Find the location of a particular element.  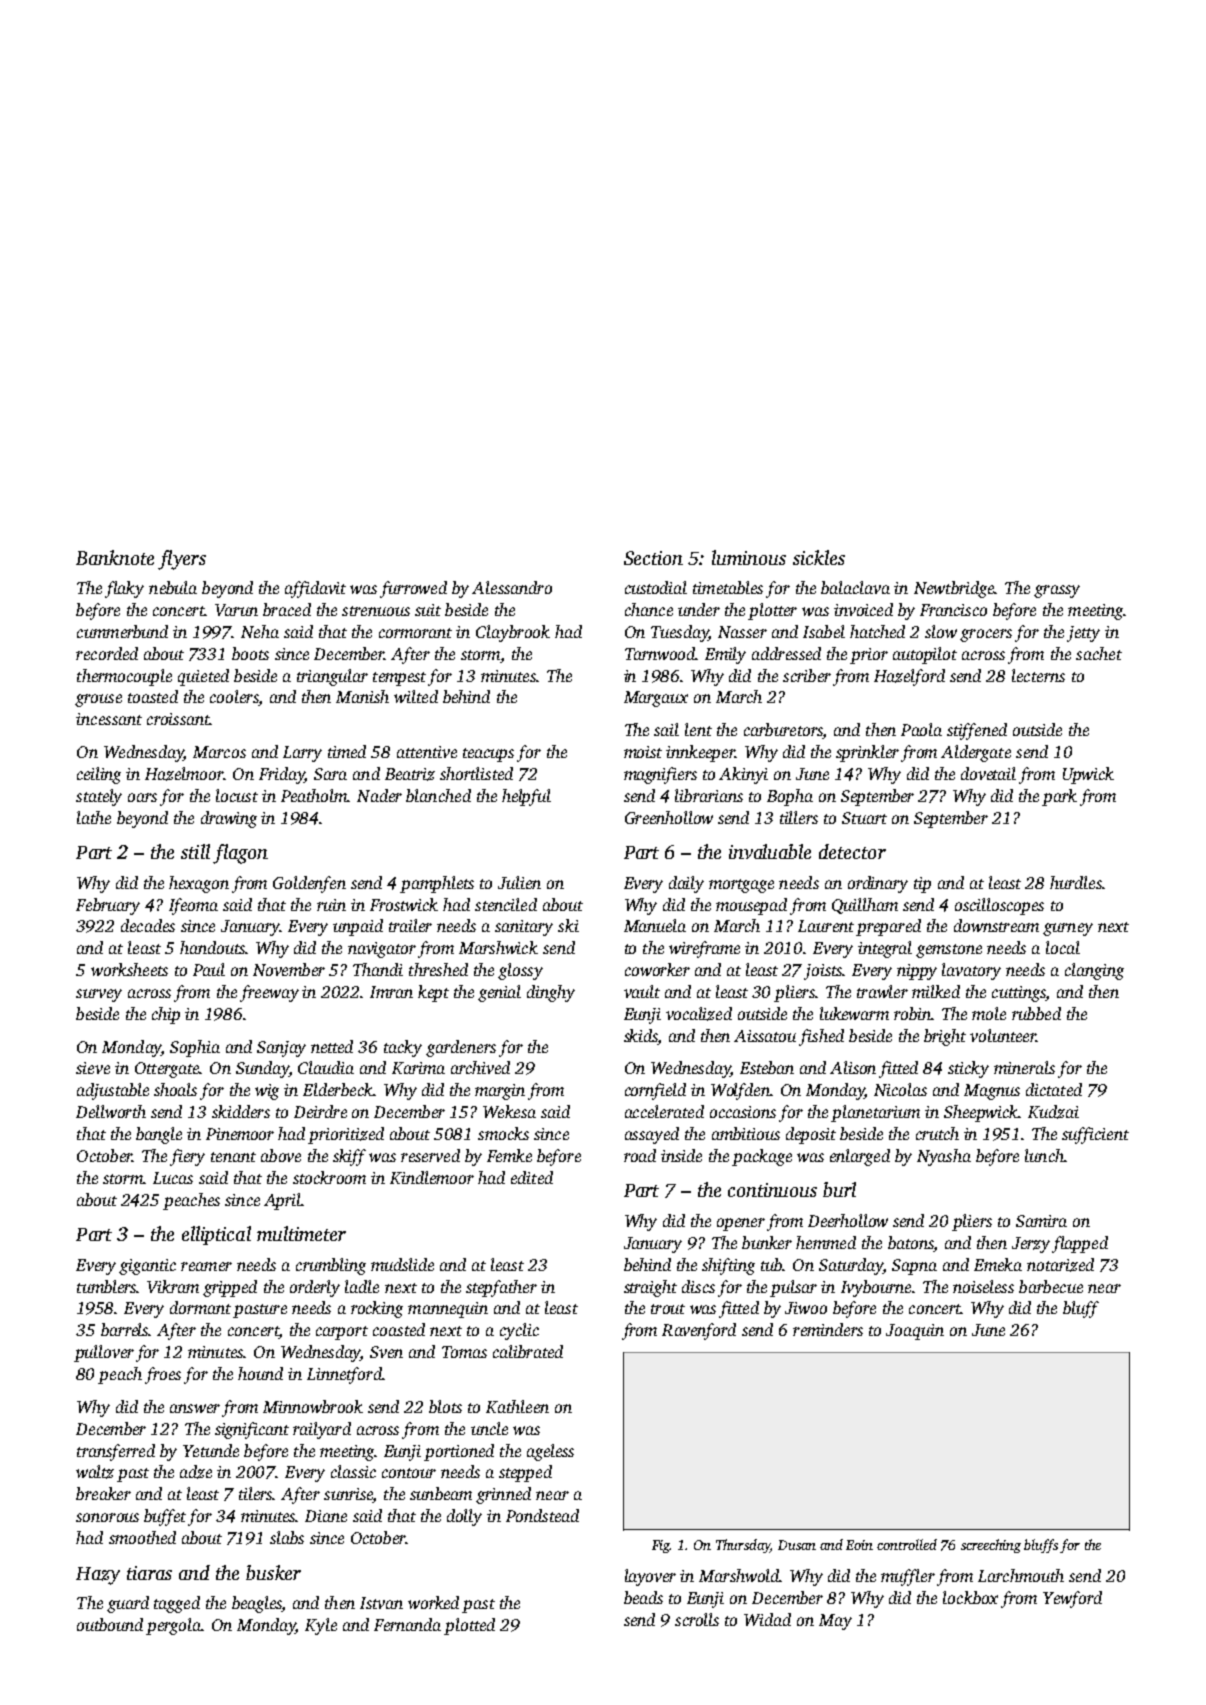

layover is located at coordinates (650, 1577).
